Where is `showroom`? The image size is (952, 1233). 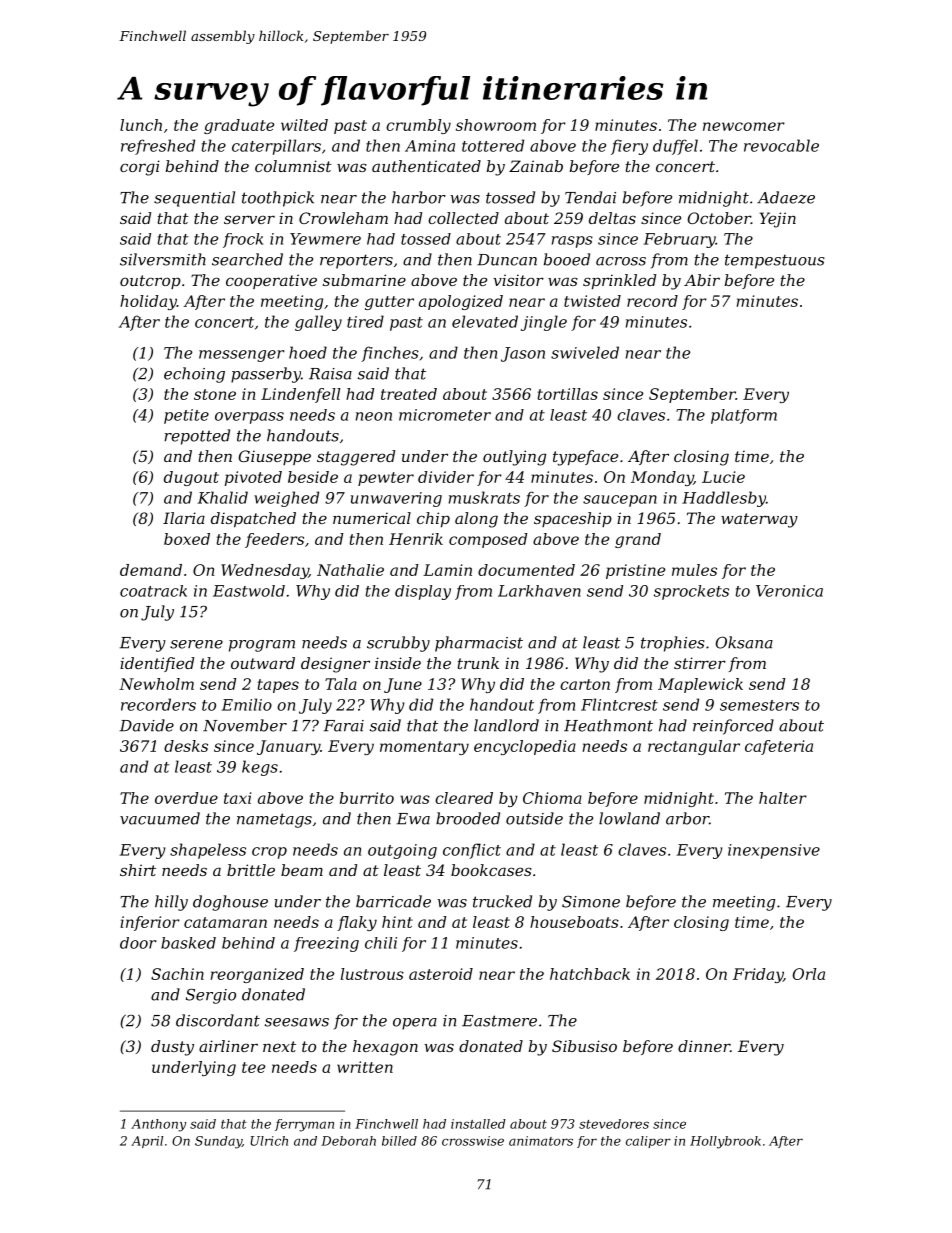 showroom is located at coordinates (496, 125).
